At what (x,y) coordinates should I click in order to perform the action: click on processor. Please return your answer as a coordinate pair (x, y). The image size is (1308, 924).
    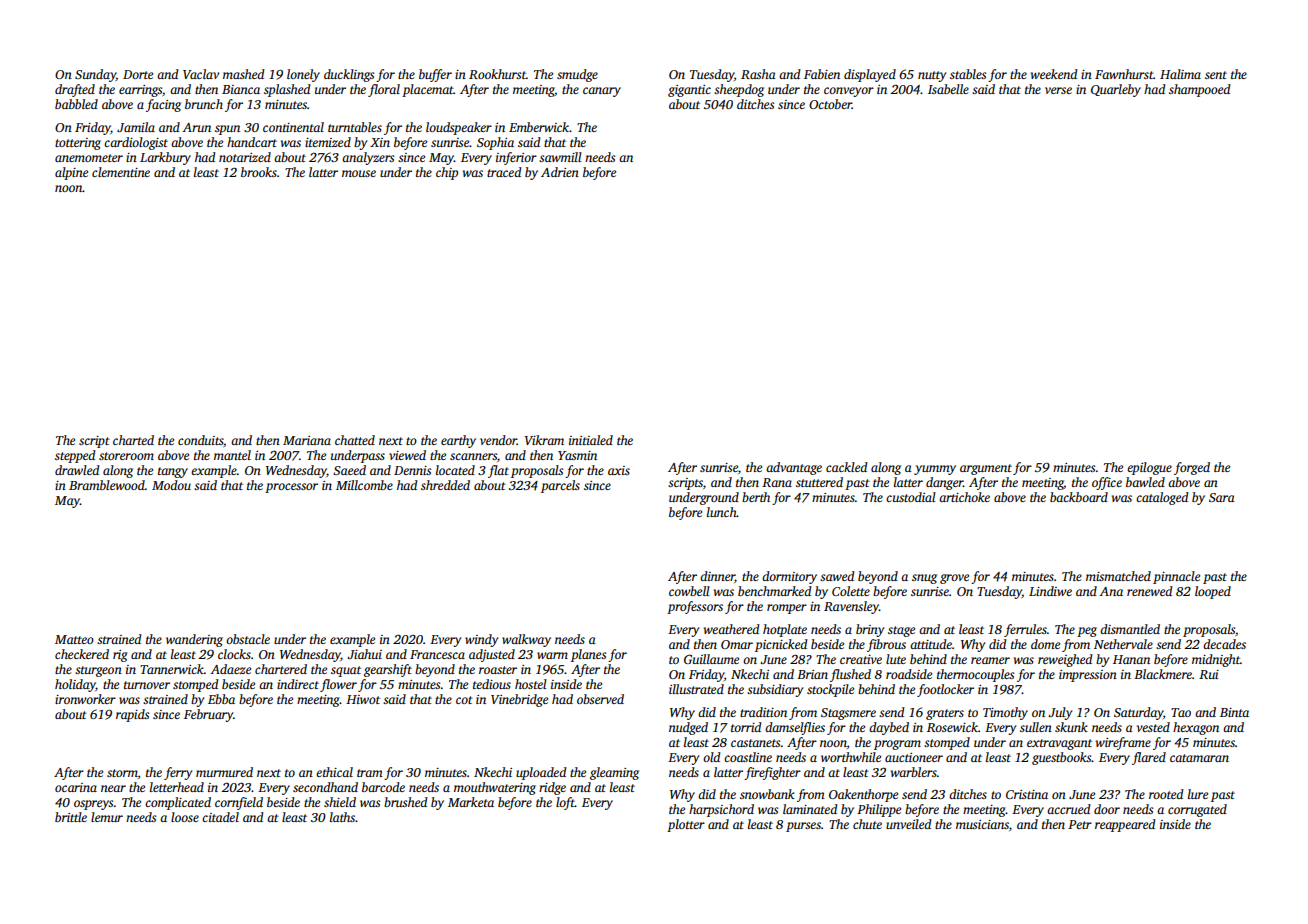
    Looking at the image, I should click on (291, 488).
